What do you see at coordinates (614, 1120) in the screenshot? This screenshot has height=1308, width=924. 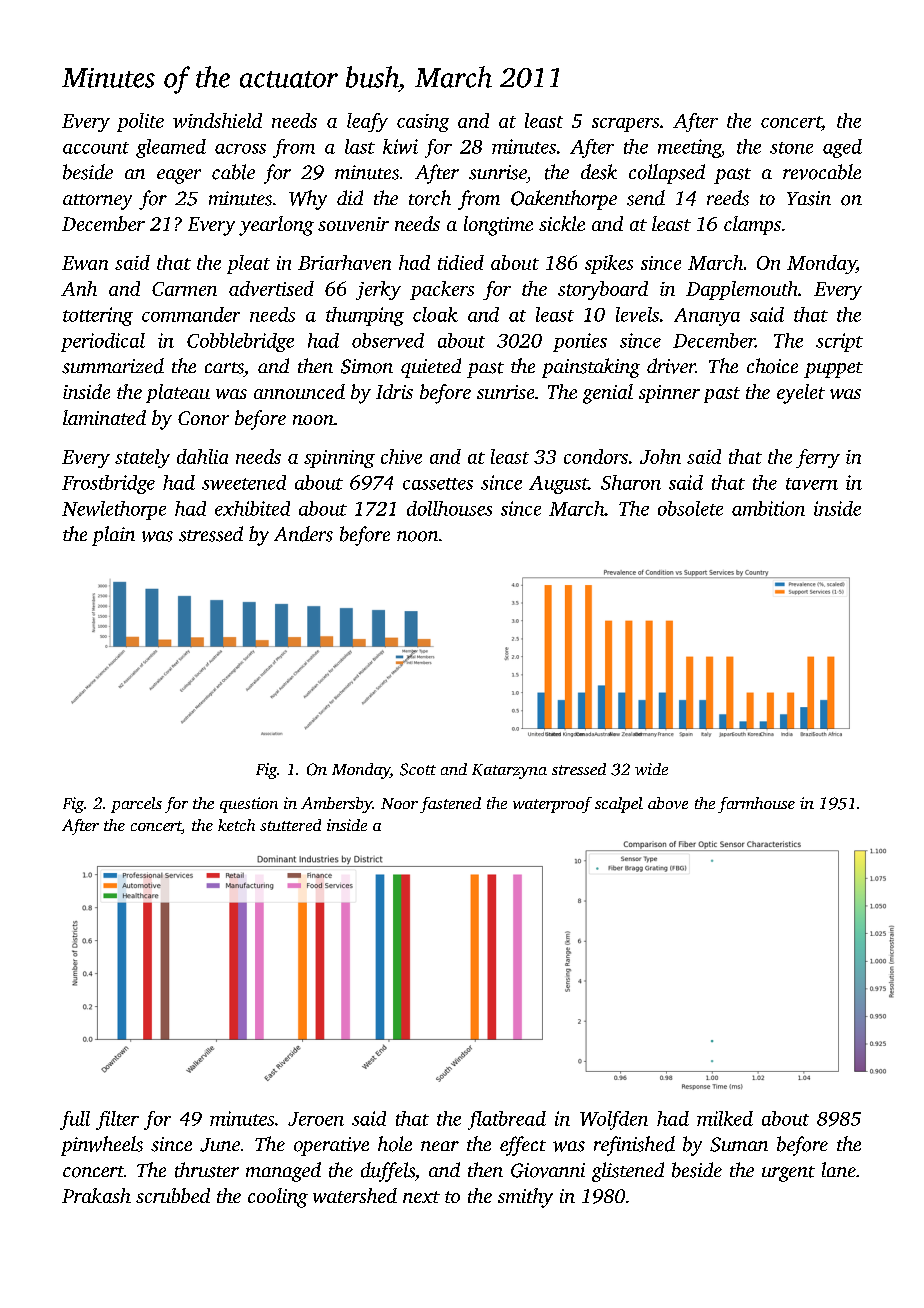 I see `Wolfden` at bounding box center [614, 1120].
